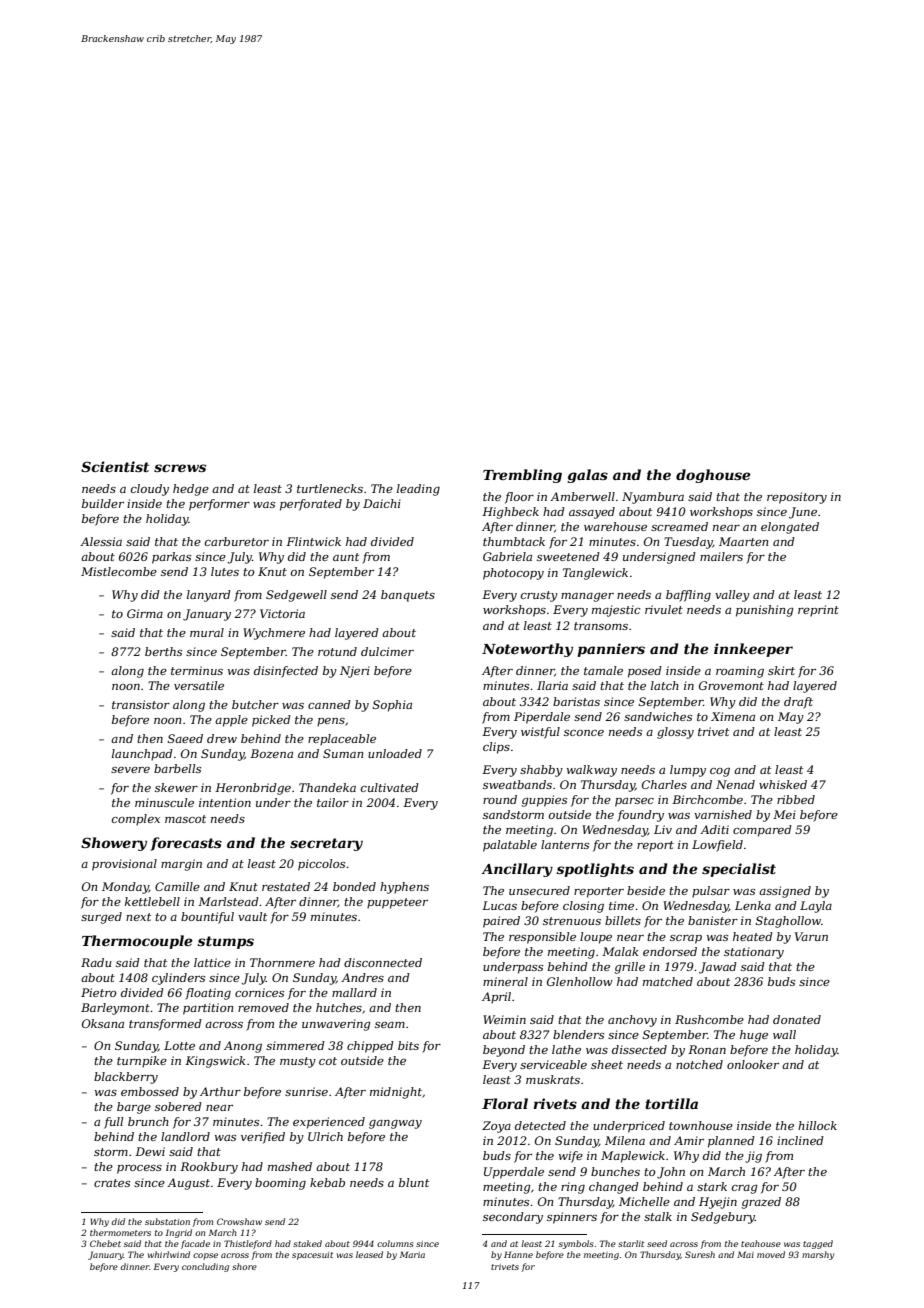 This screenshot has width=924, height=1308. What do you see at coordinates (103, 1023) in the screenshot?
I see `Oksana` at bounding box center [103, 1023].
